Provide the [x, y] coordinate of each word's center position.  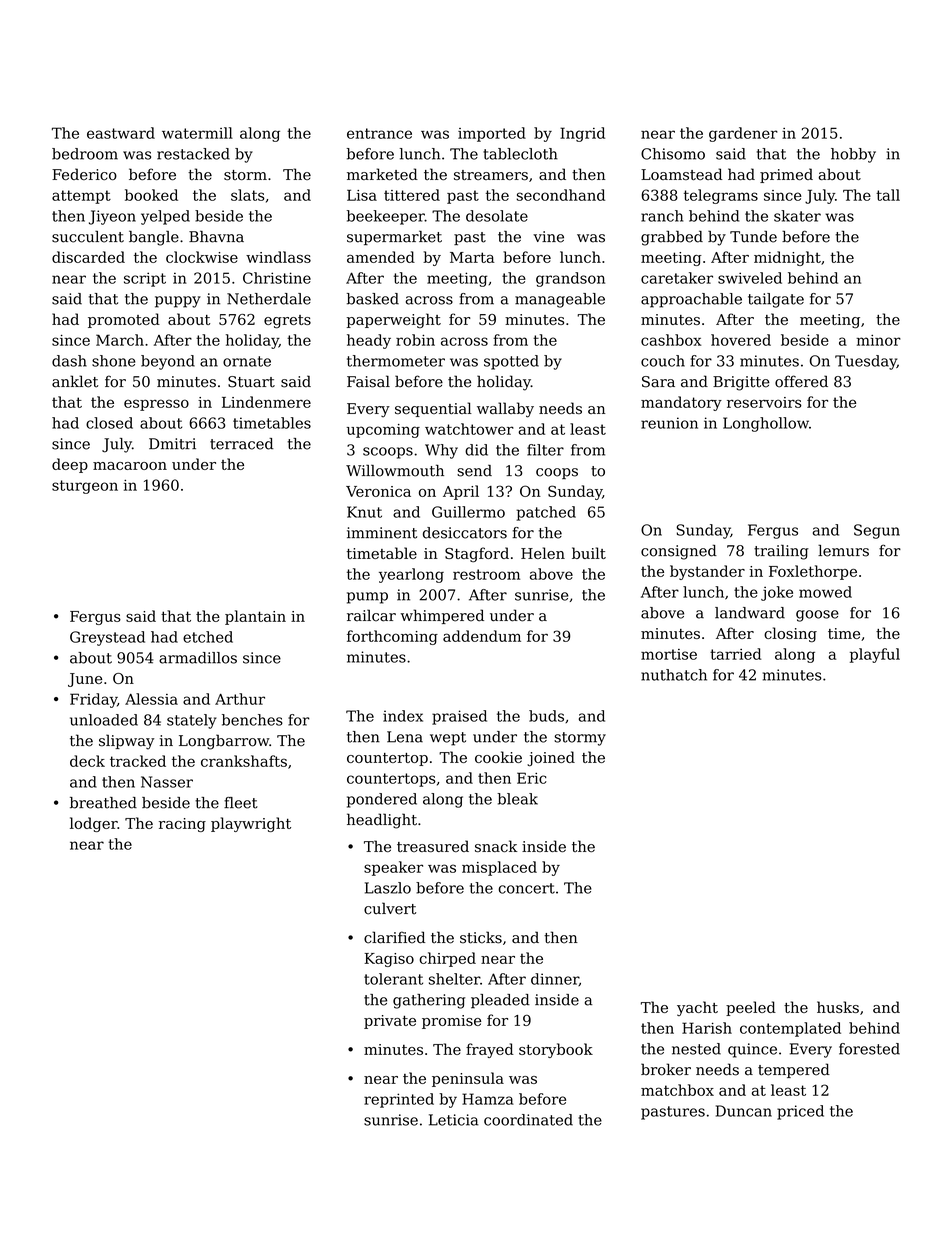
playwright [251, 824]
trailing [781, 552]
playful [875, 655]
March [120, 340]
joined [551, 758]
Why [441, 451]
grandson [570, 279]
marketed [382, 174]
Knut [364, 512]
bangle [154, 238]
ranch [662, 216]
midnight [787, 258]
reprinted [399, 1100]
